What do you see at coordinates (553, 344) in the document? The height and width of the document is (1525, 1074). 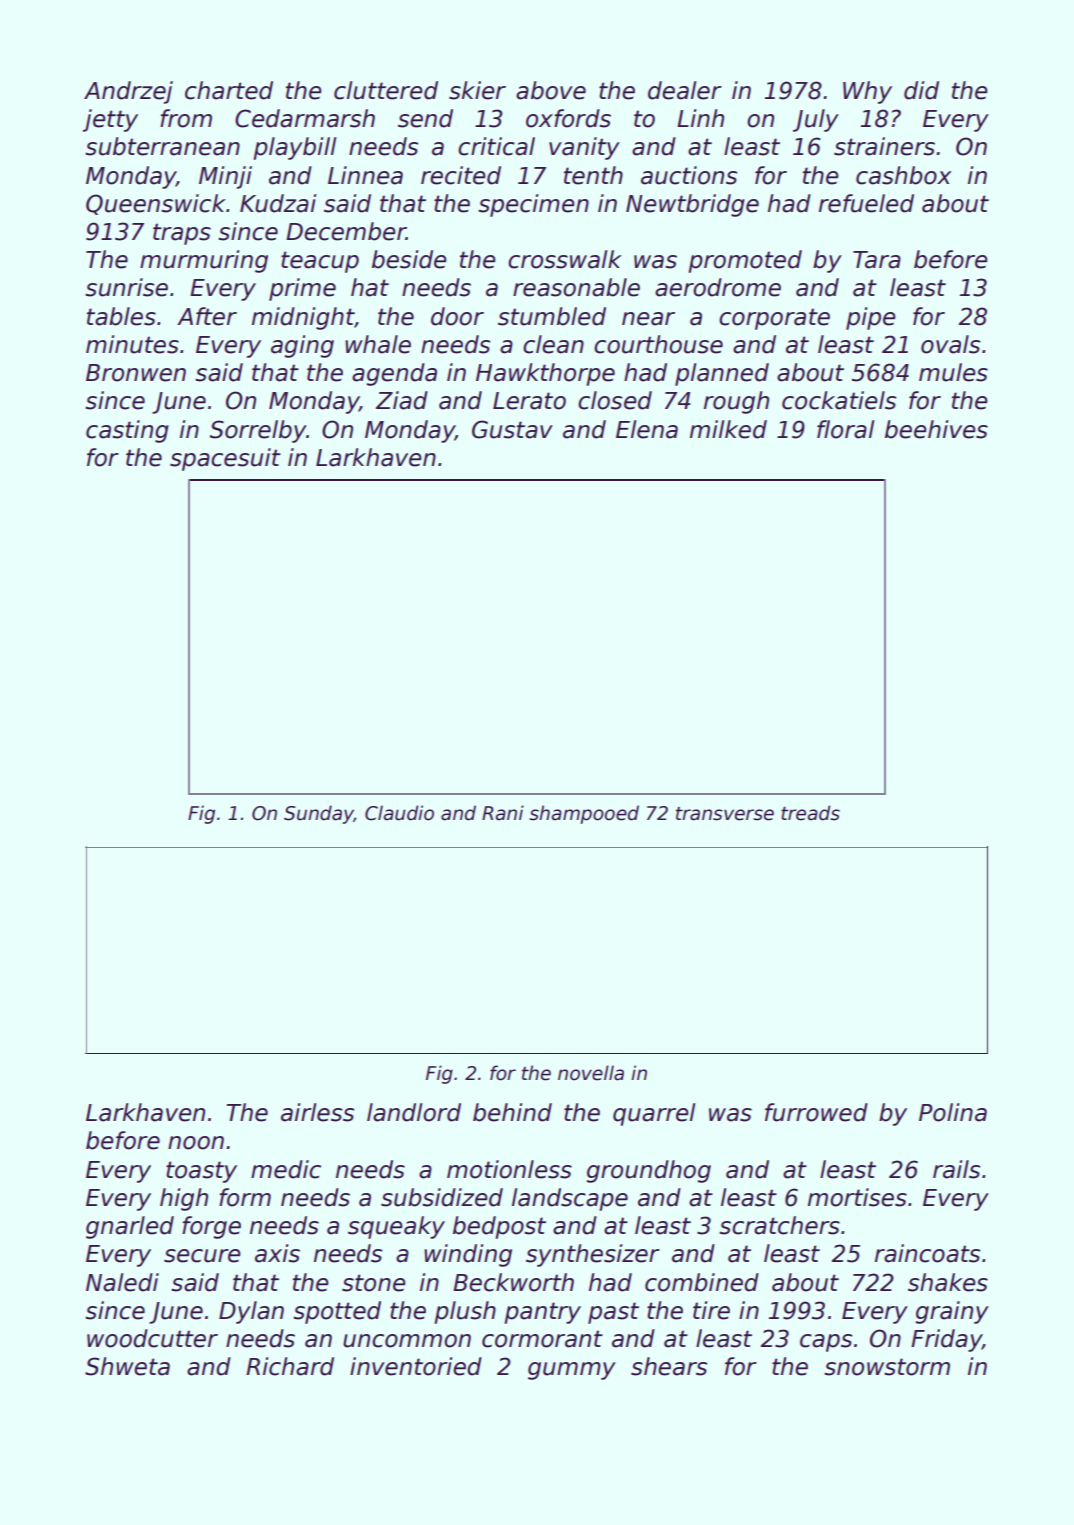 I see `clean` at bounding box center [553, 344].
